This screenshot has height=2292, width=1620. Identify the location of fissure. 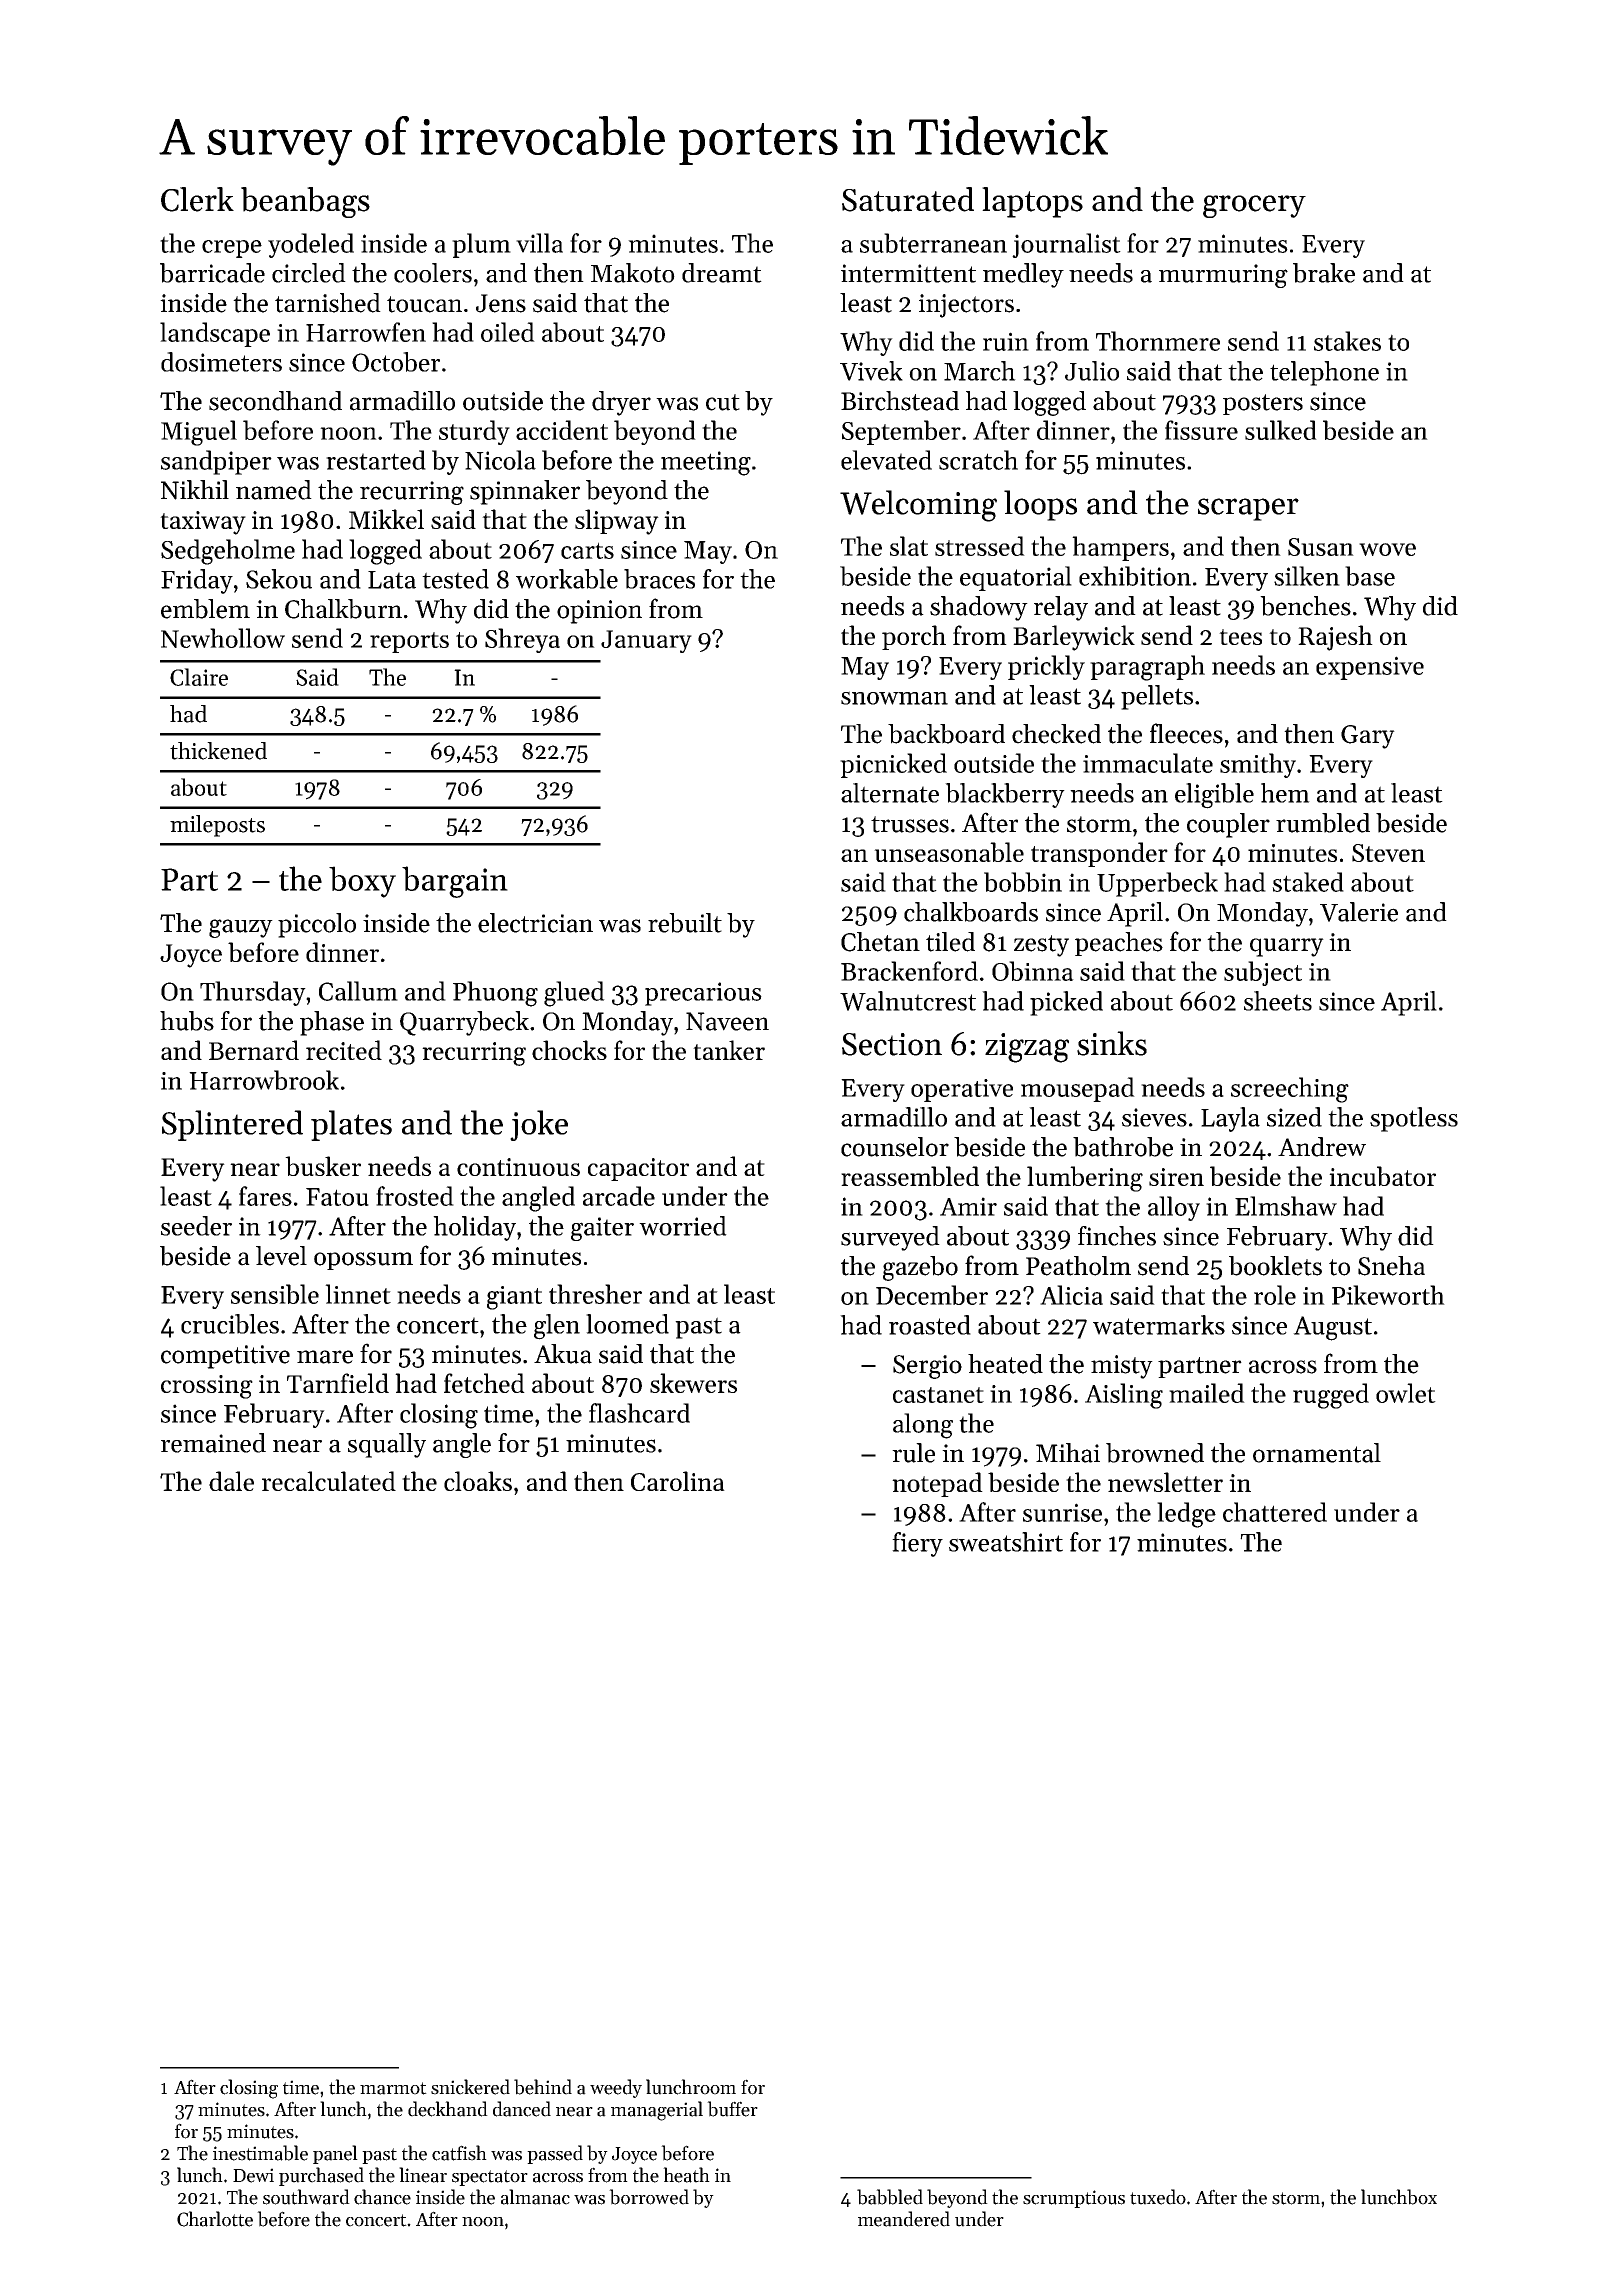
(1201, 430).
